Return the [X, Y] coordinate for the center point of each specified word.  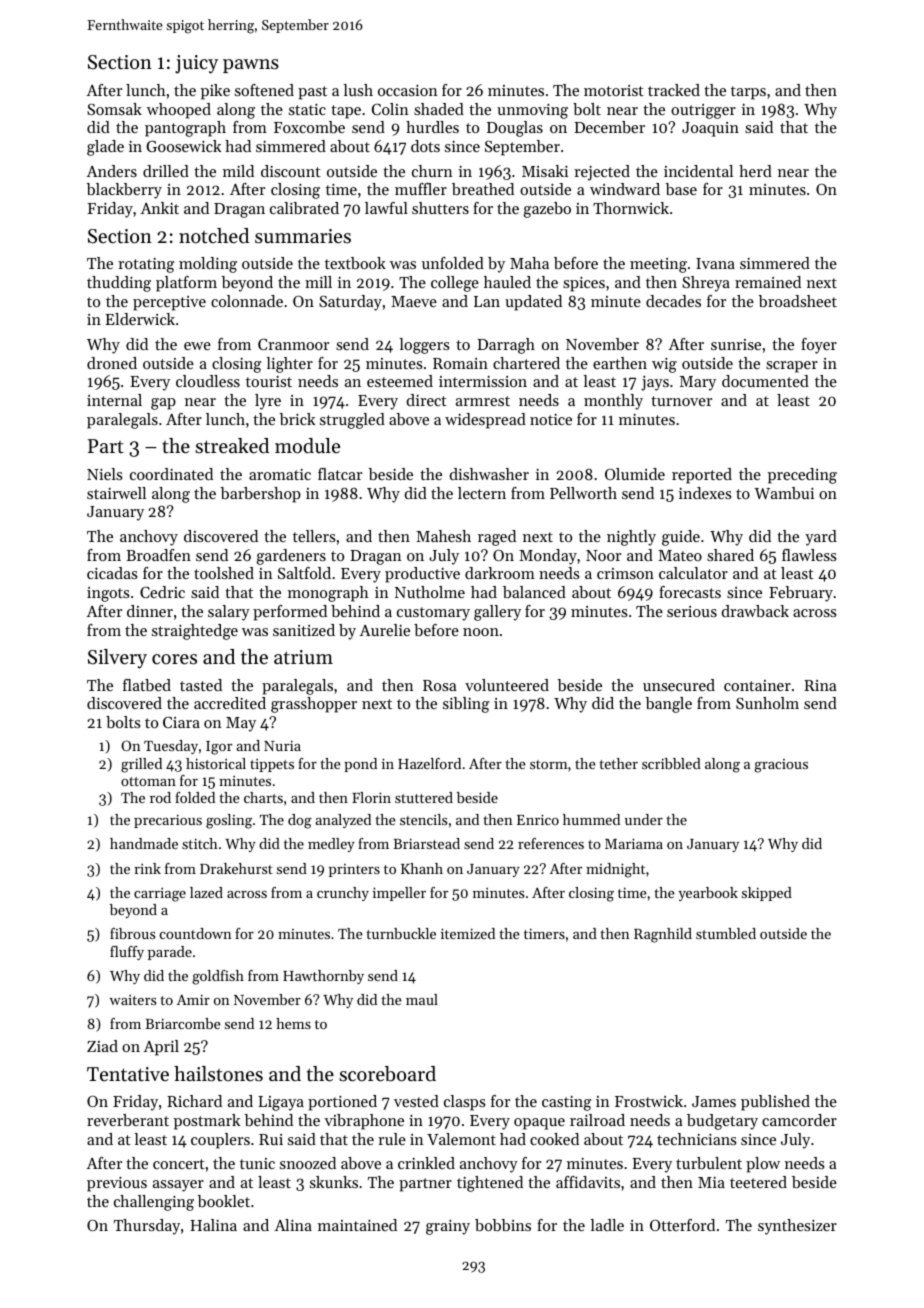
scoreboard [387, 1074]
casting [567, 1103]
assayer [178, 1186]
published [775, 1103]
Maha [529, 263]
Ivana [715, 263]
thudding [119, 284]
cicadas [112, 573]
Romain [460, 363]
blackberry [124, 191]
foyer [819, 346]
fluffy [127, 953]
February [801, 594]
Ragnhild [663, 935]
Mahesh [443, 536]
